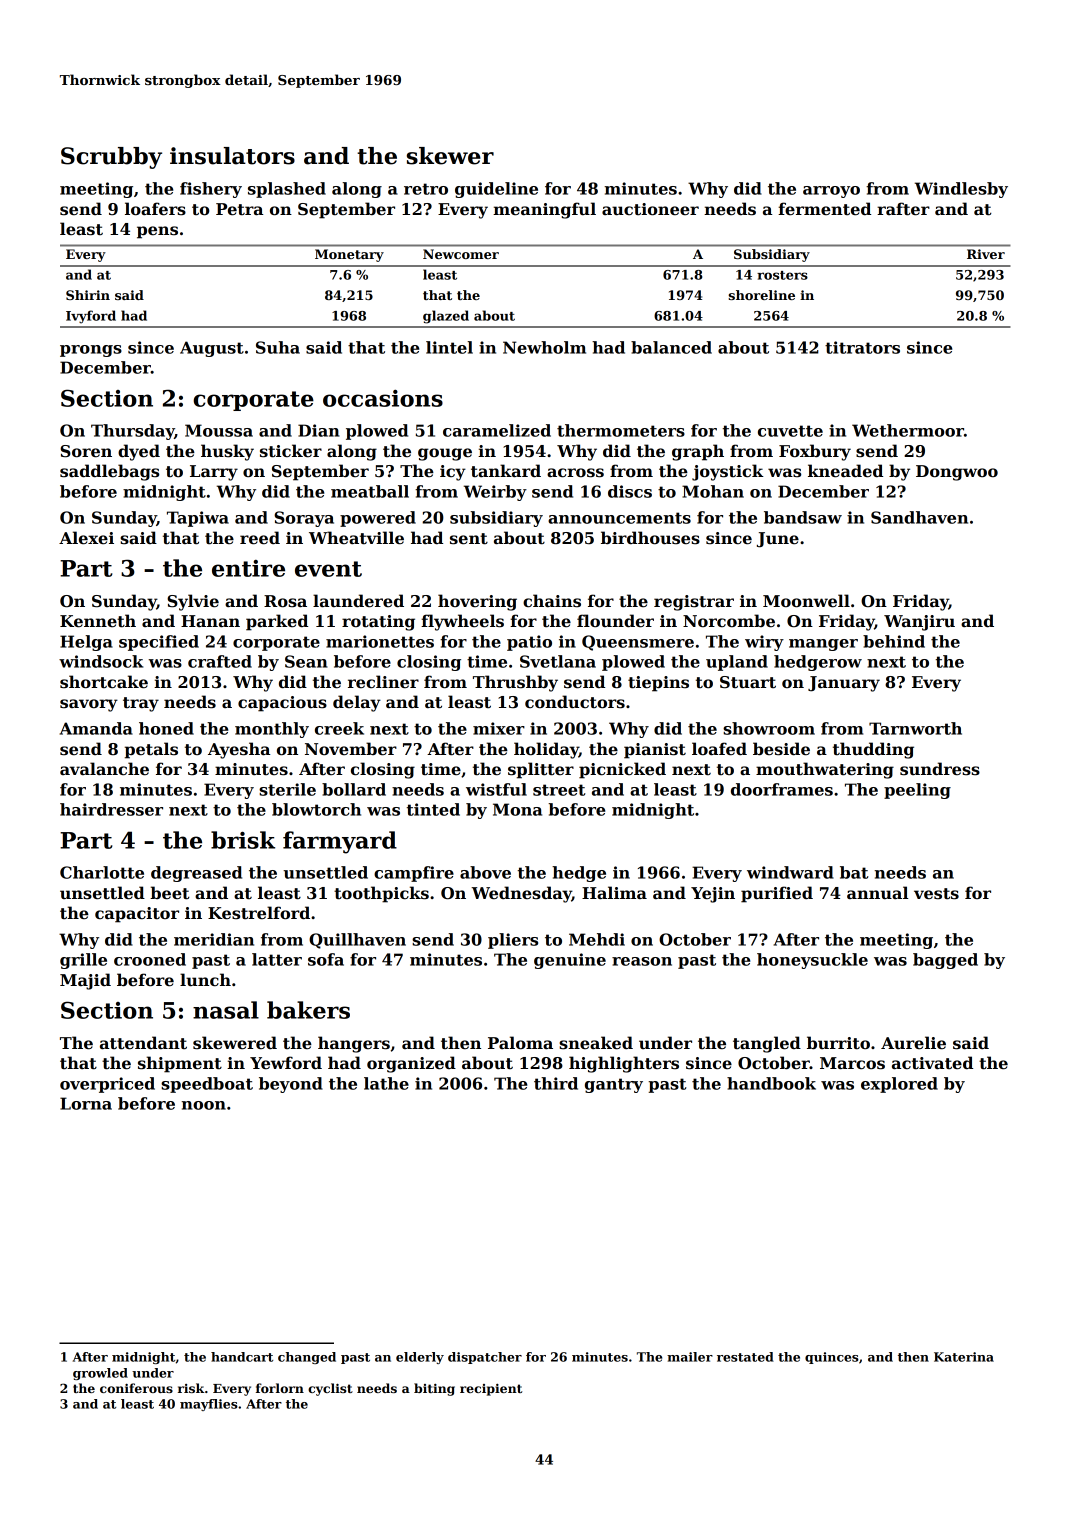 Image resolution: width=1070 pixels, height=1520 pixels. What do you see at coordinates (782, 275) in the screenshot?
I see `rosters` at bounding box center [782, 275].
